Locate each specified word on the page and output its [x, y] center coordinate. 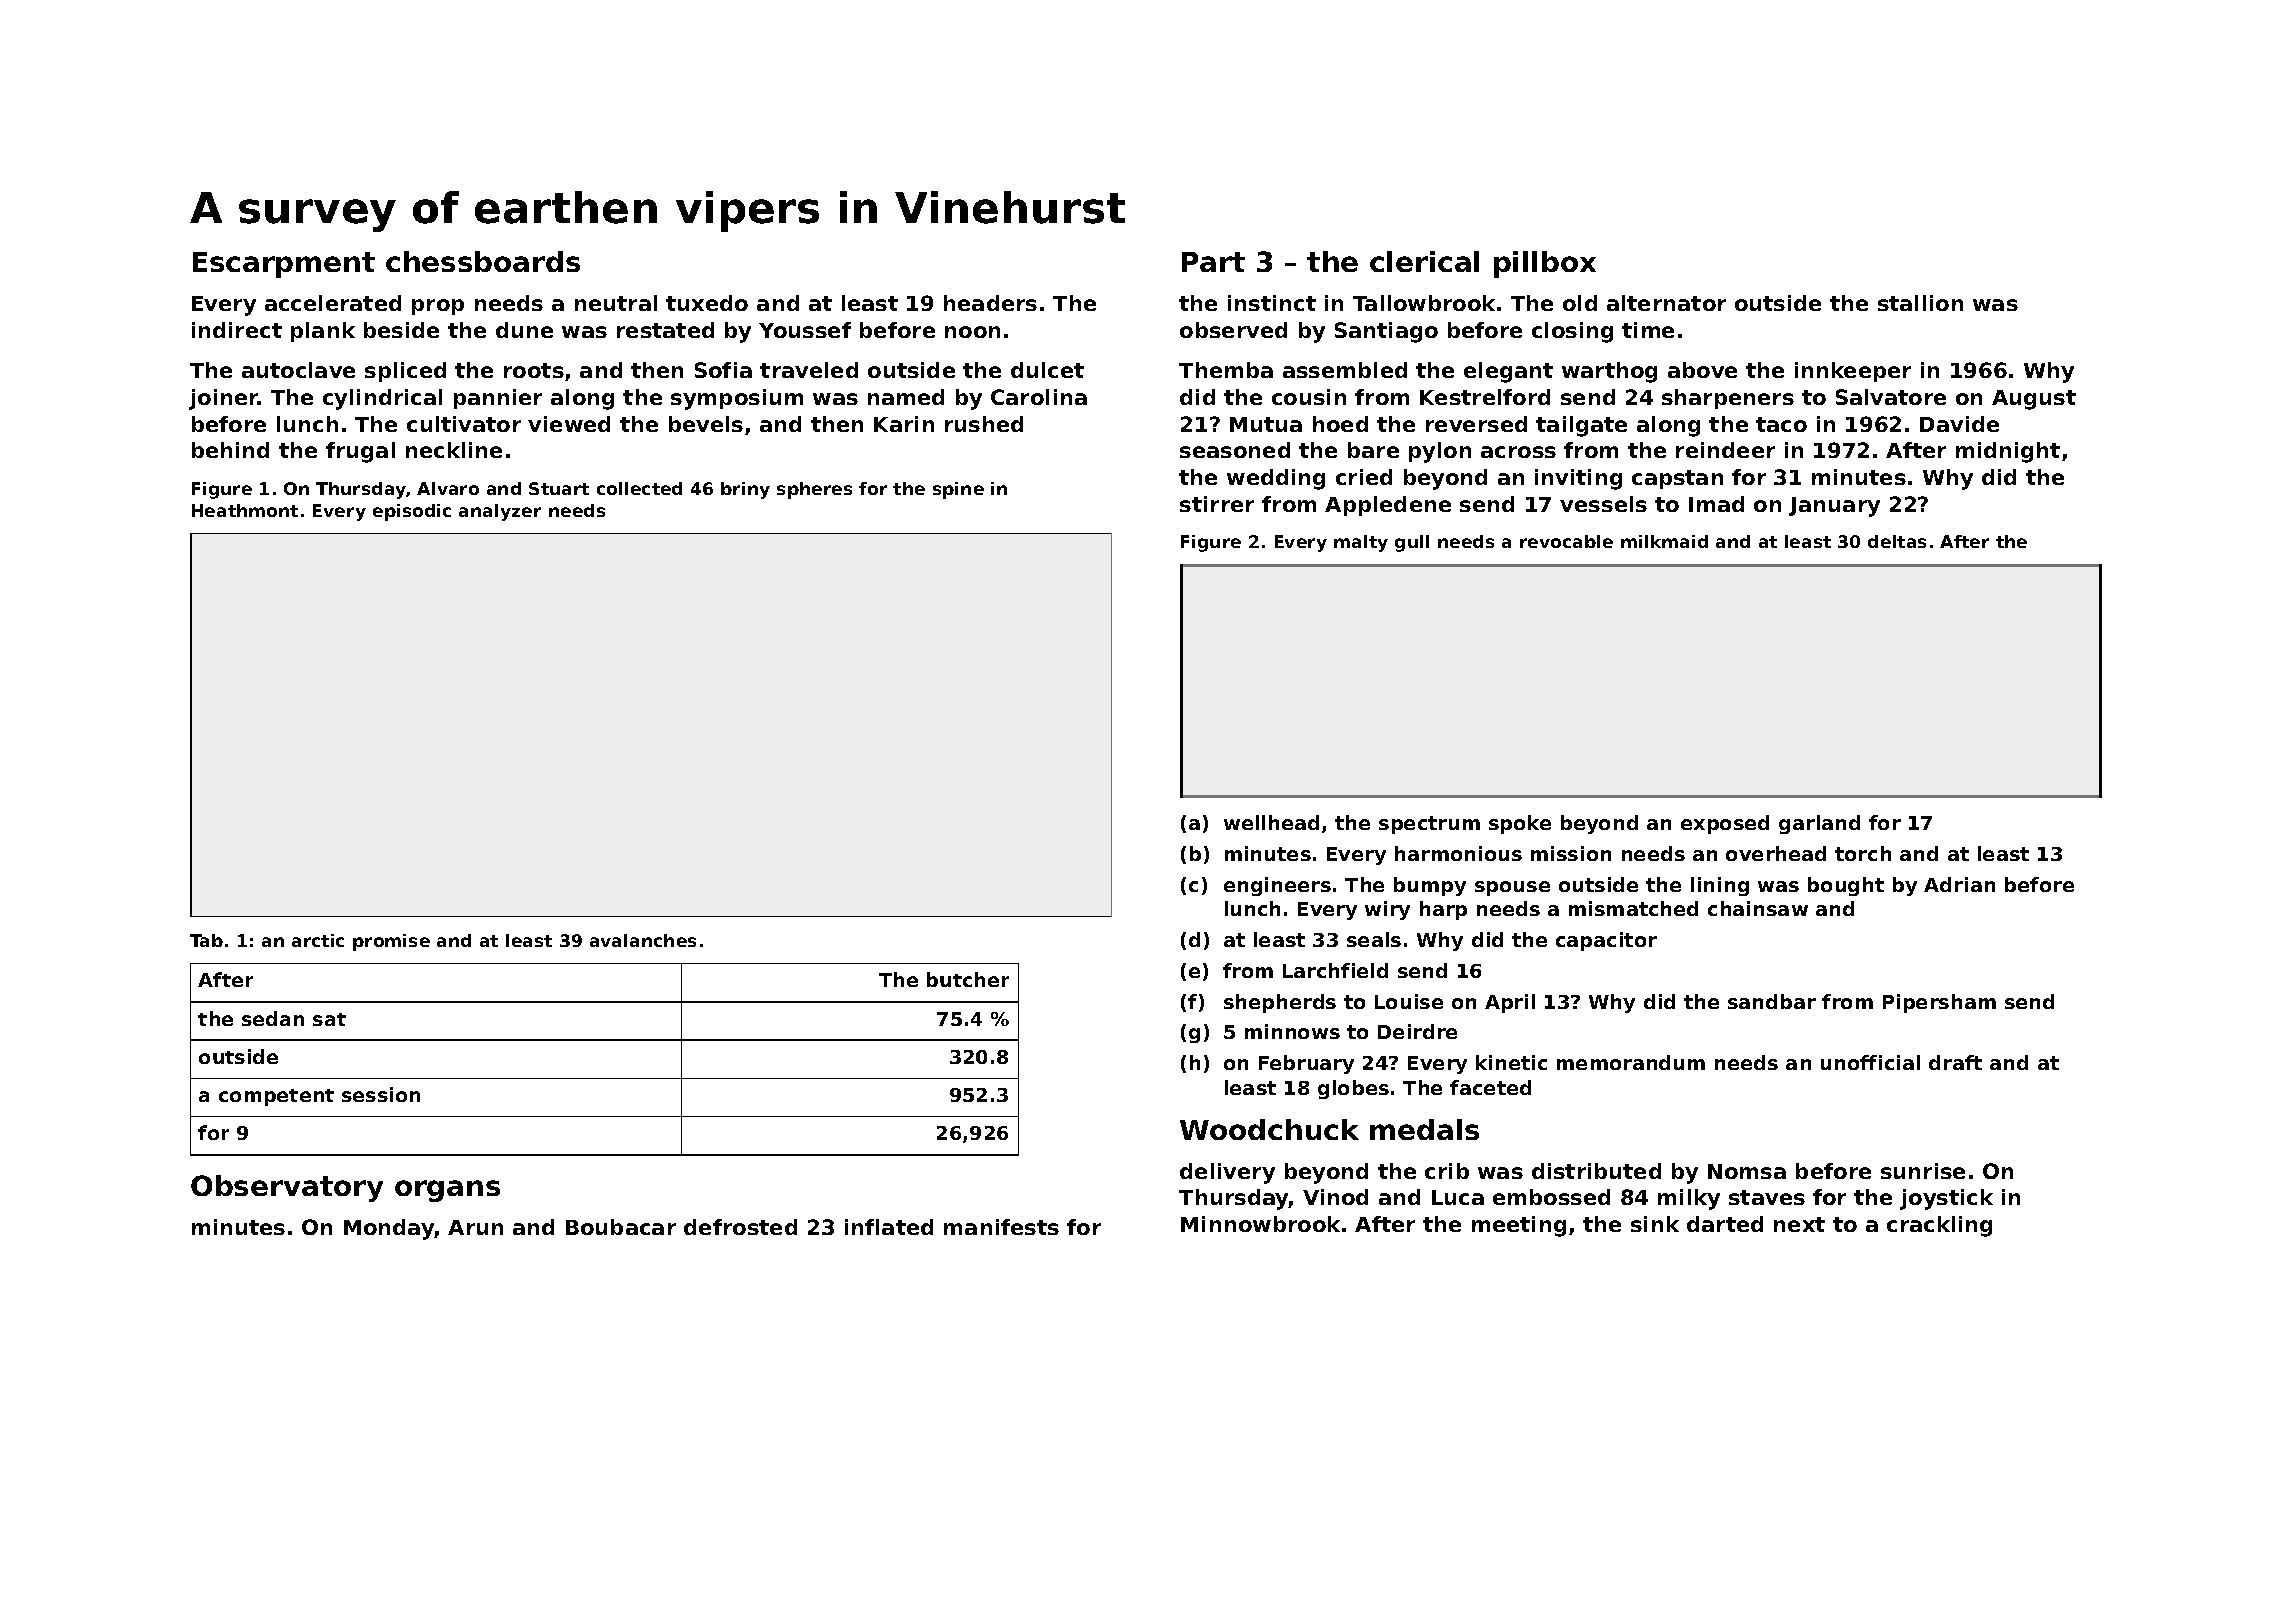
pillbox [1545, 264]
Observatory [287, 1188]
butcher [968, 979]
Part [1213, 262]
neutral [616, 303]
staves [1767, 1197]
